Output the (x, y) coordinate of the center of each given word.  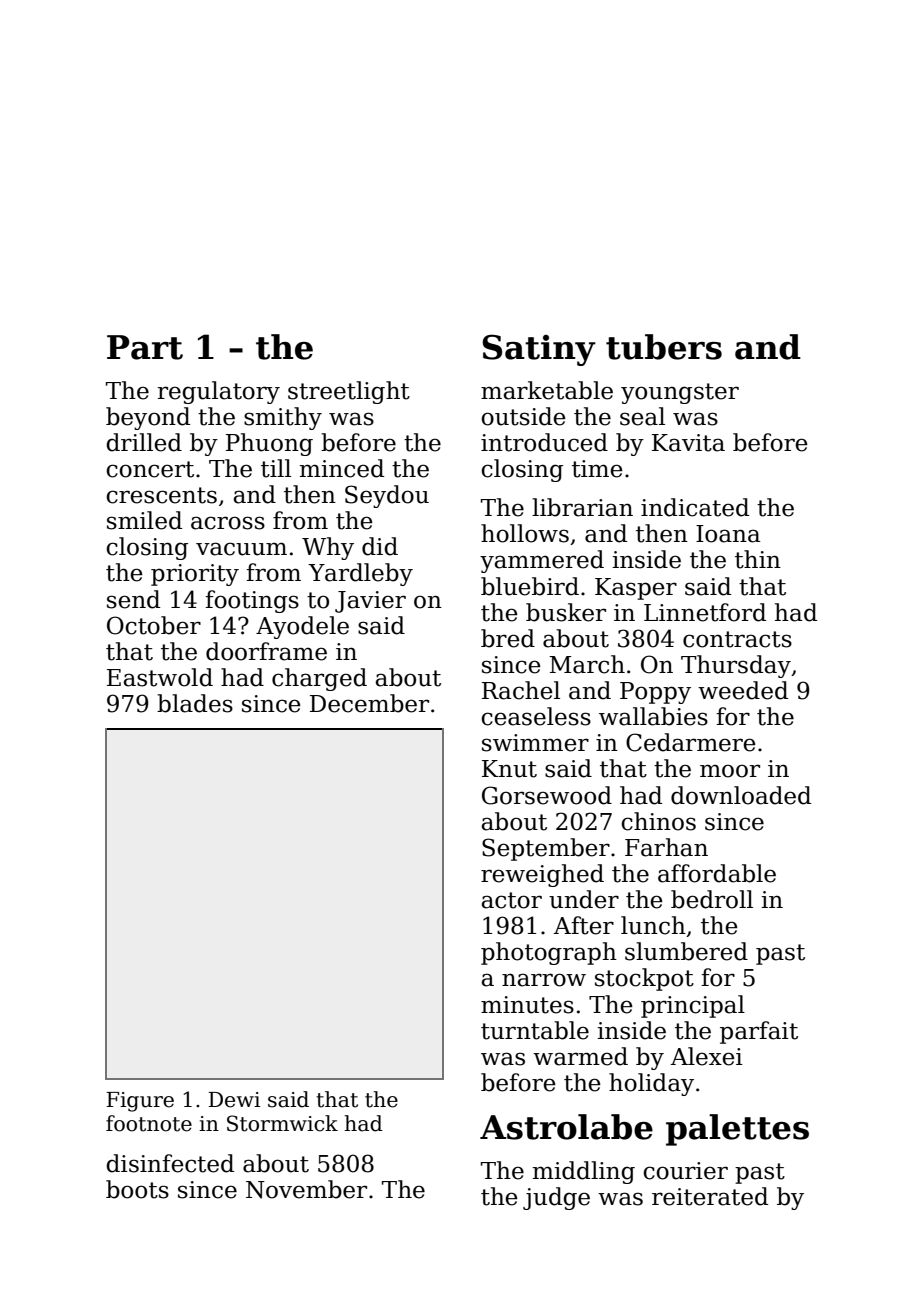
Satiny (539, 350)
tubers (664, 347)
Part (145, 347)
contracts (737, 639)
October (154, 625)
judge (556, 1198)
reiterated (710, 1196)
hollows (525, 533)
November (306, 1189)
